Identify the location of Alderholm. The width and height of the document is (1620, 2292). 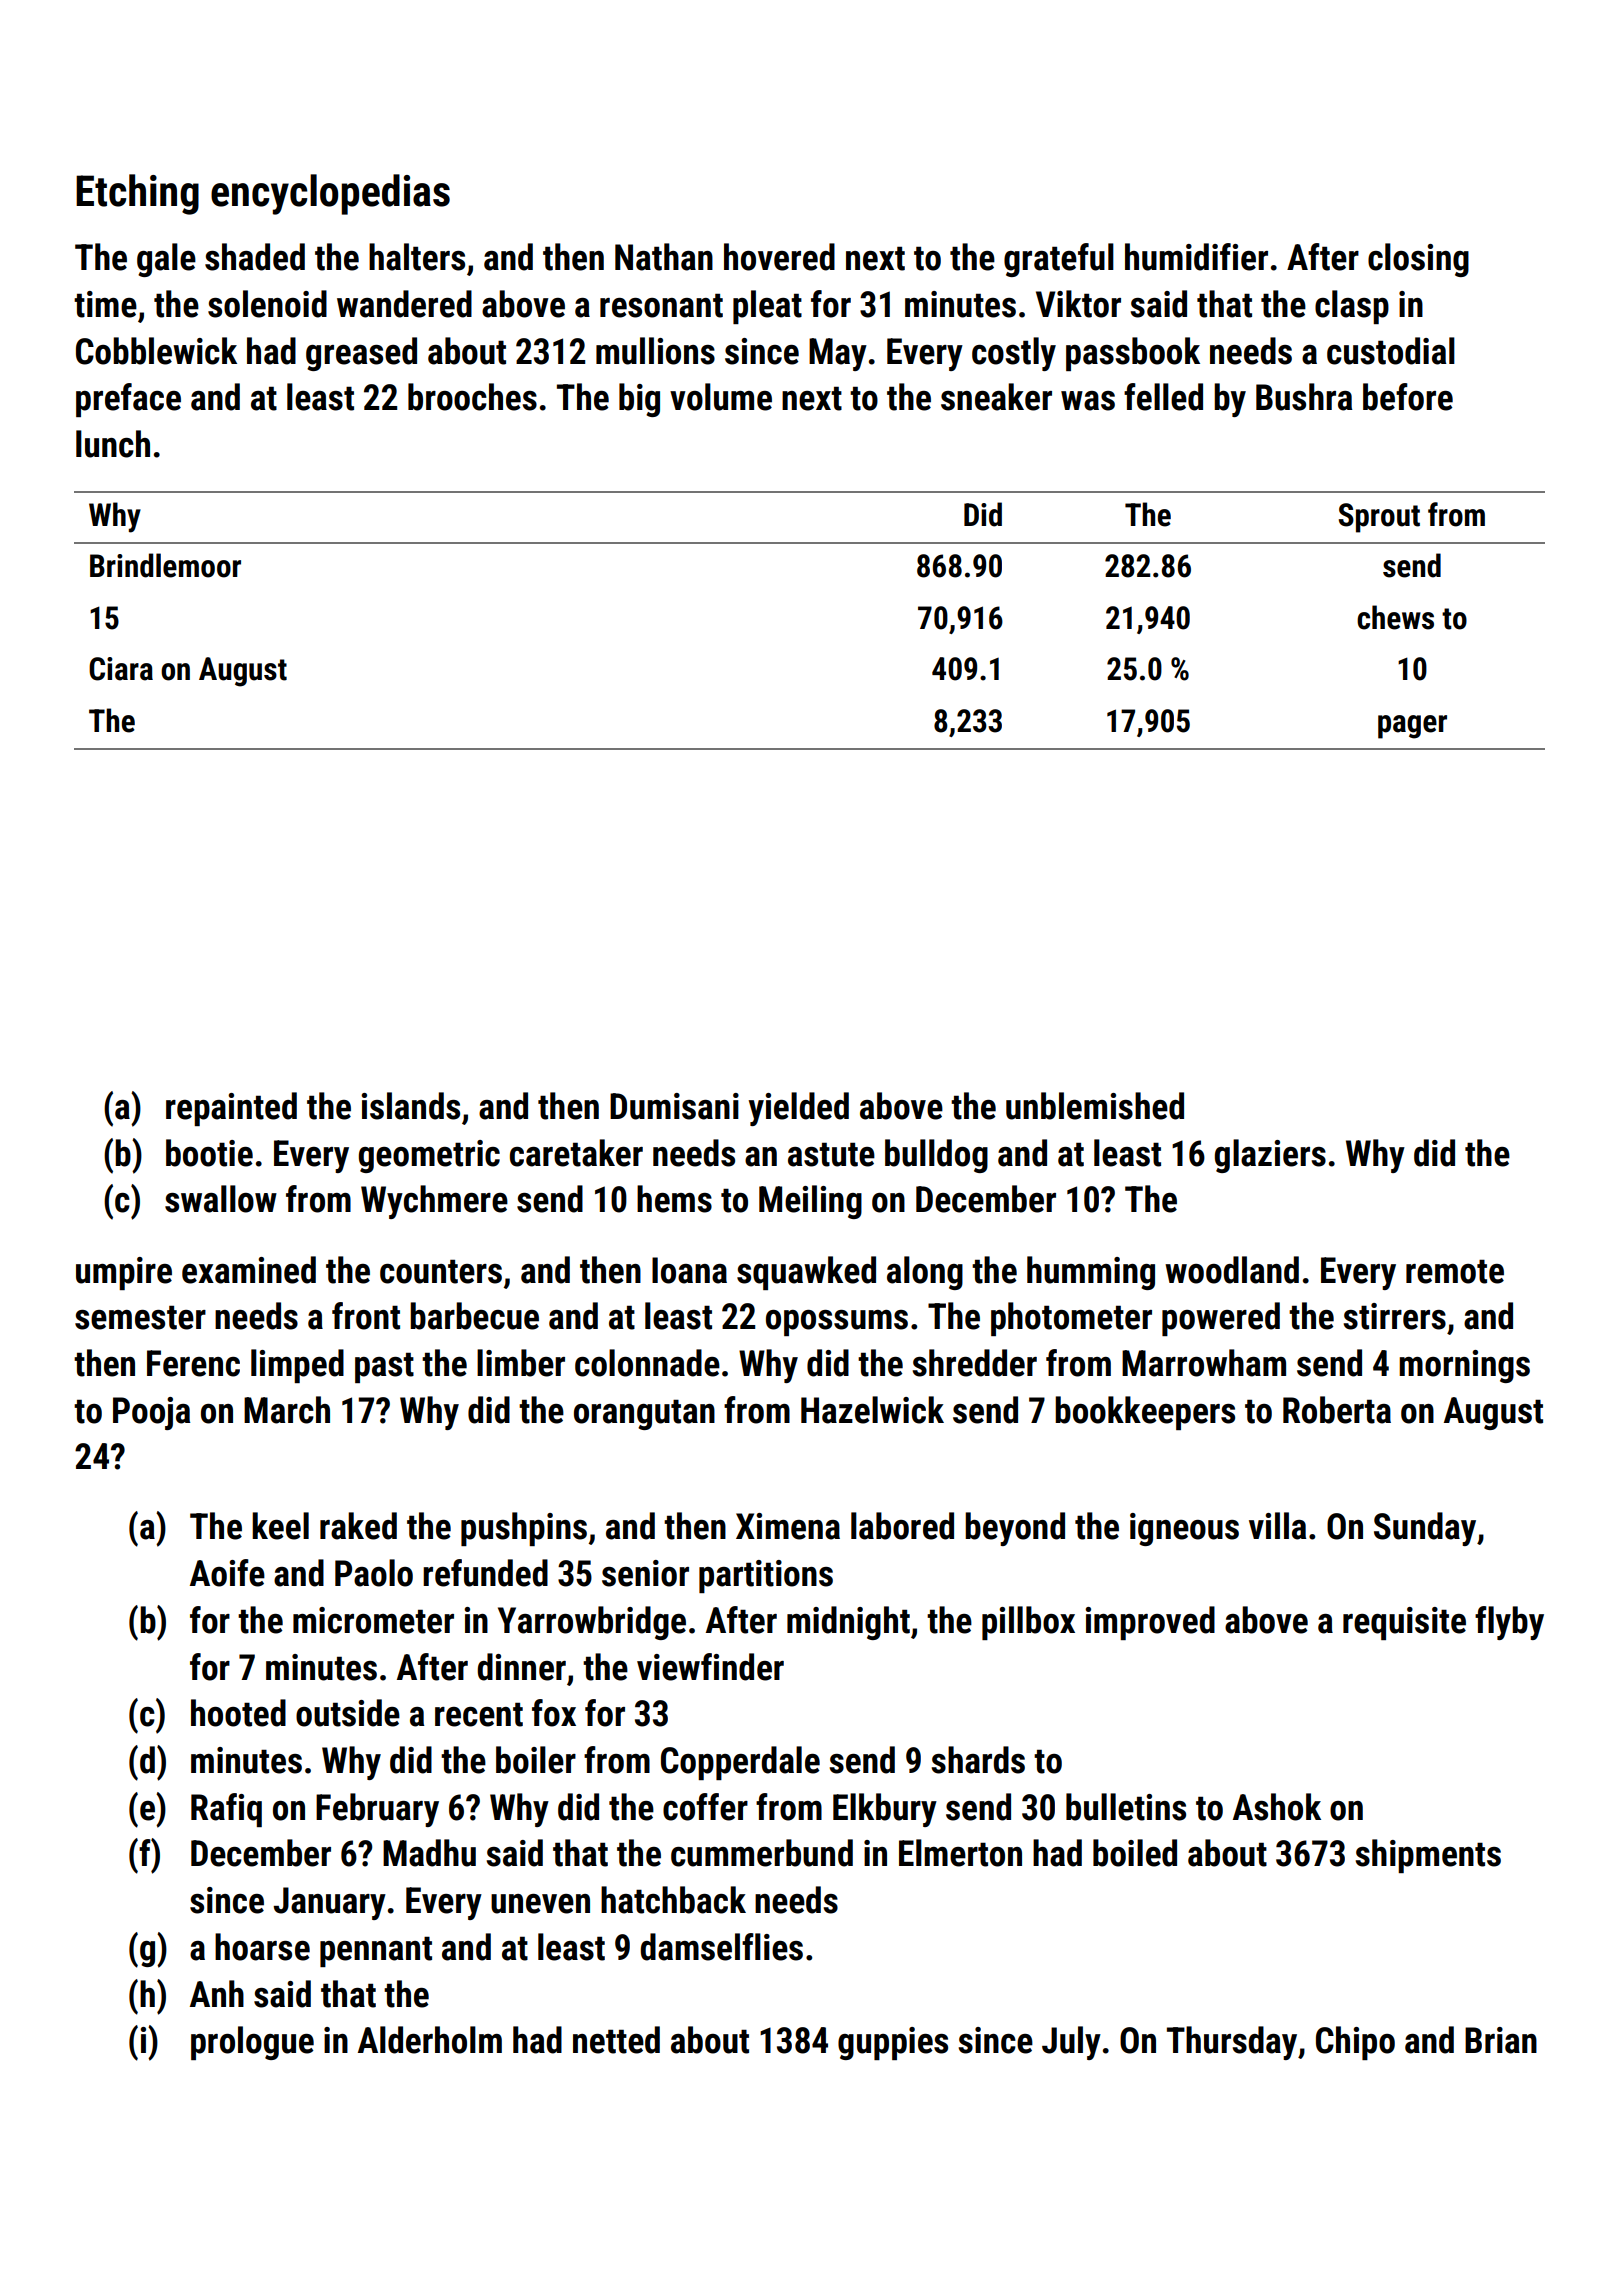
(430, 2040).
